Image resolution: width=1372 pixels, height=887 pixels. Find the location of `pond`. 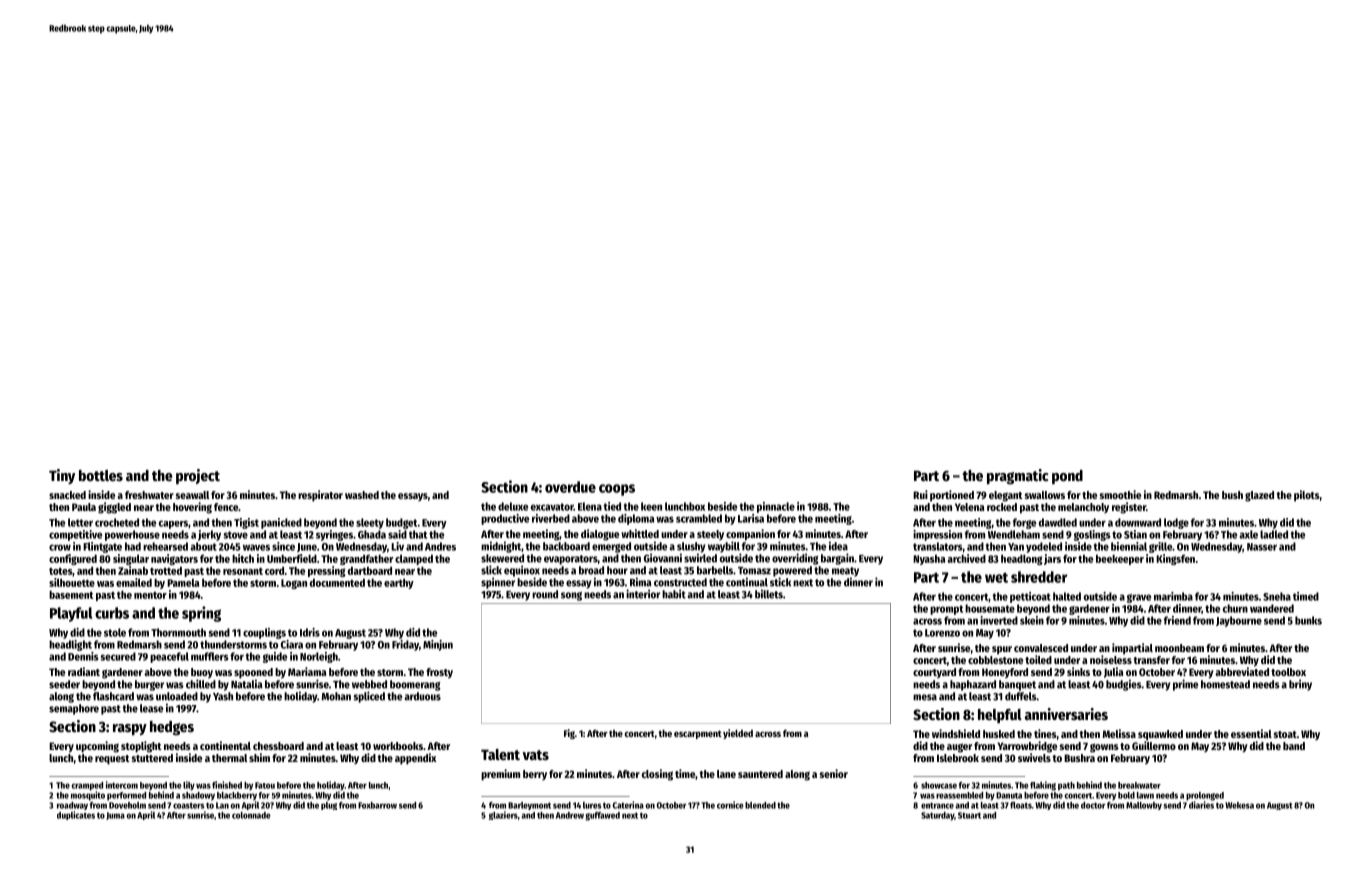

pond is located at coordinates (1067, 477).
